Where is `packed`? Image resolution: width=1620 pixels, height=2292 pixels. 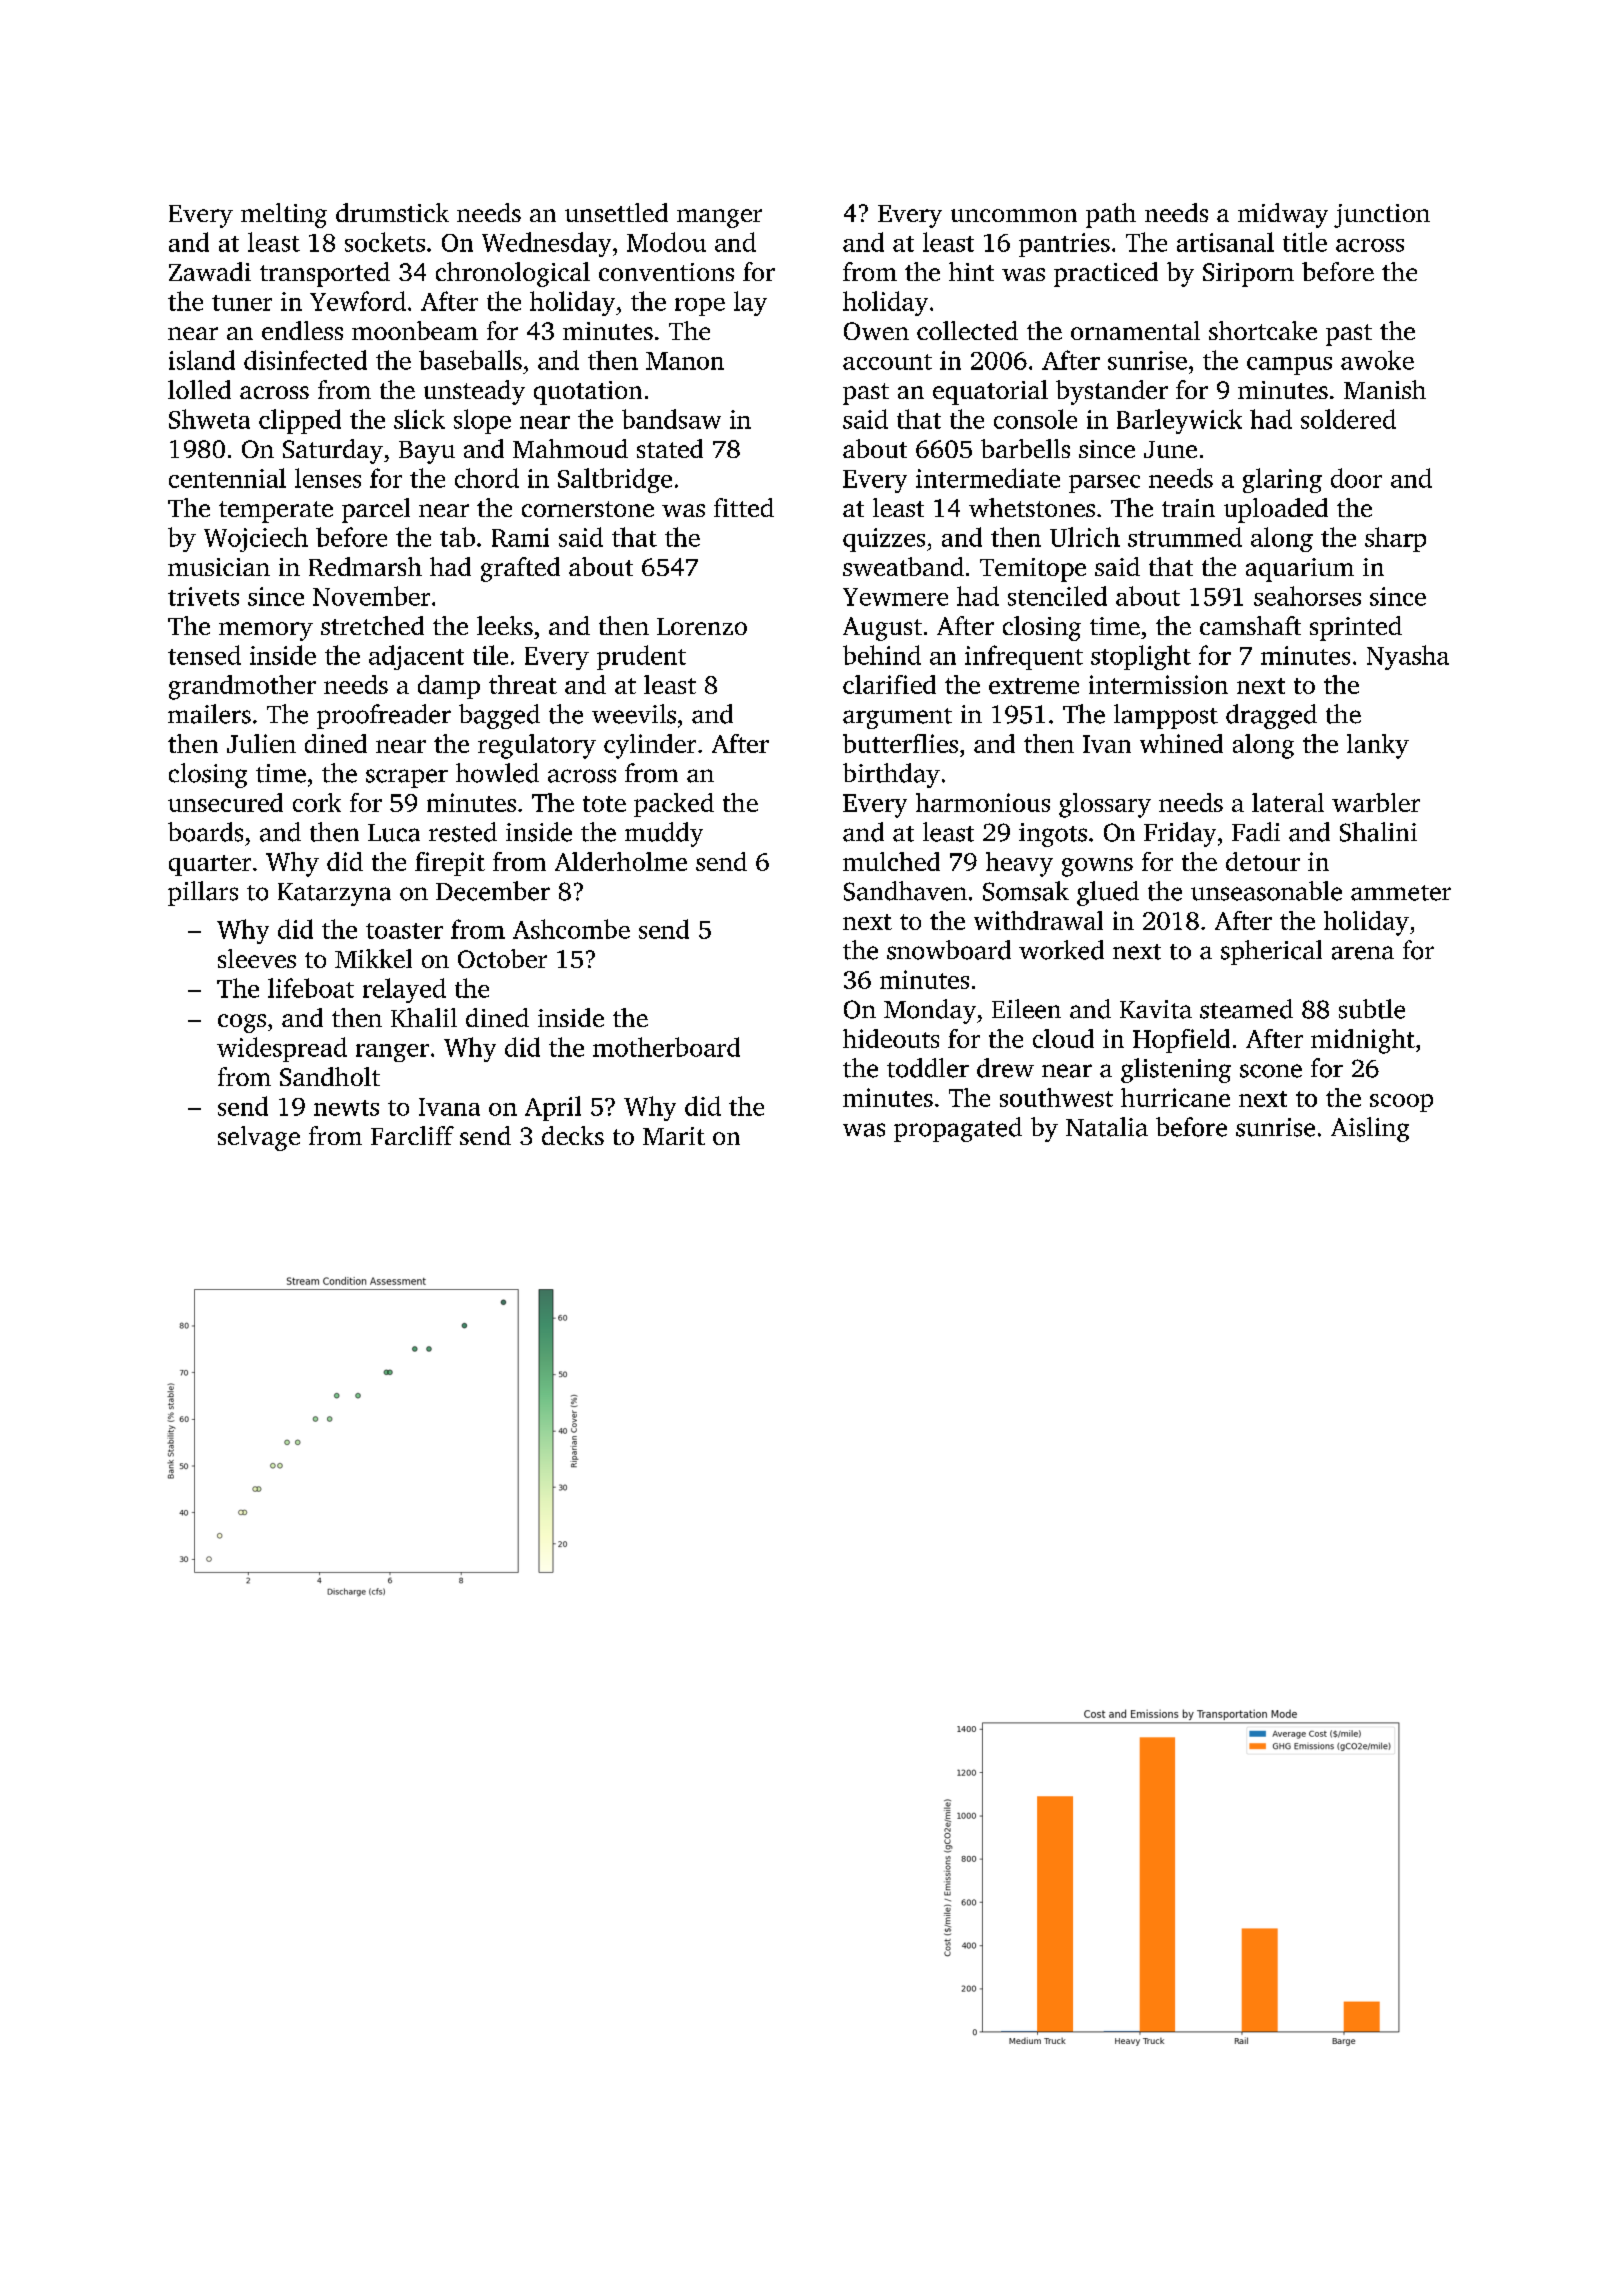 packed is located at coordinates (674, 805).
